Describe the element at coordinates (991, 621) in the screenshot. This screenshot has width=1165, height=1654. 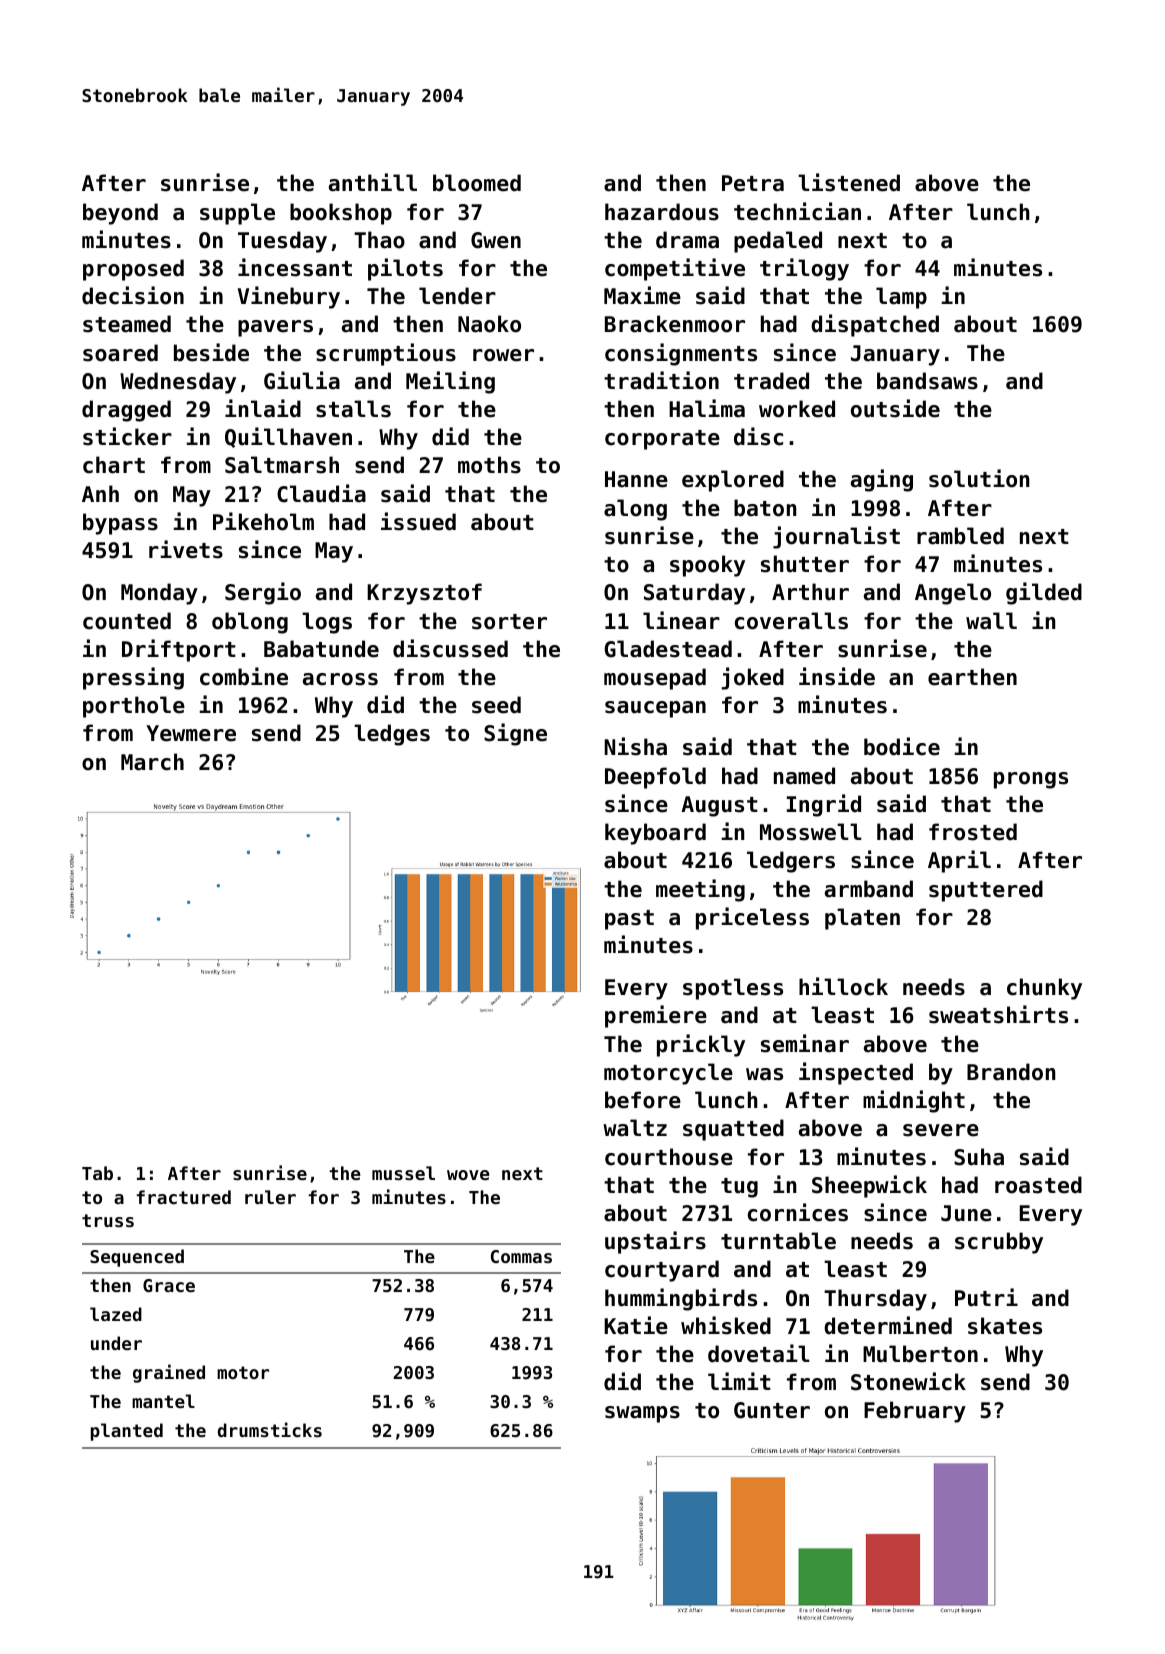
I see `wall` at that location.
